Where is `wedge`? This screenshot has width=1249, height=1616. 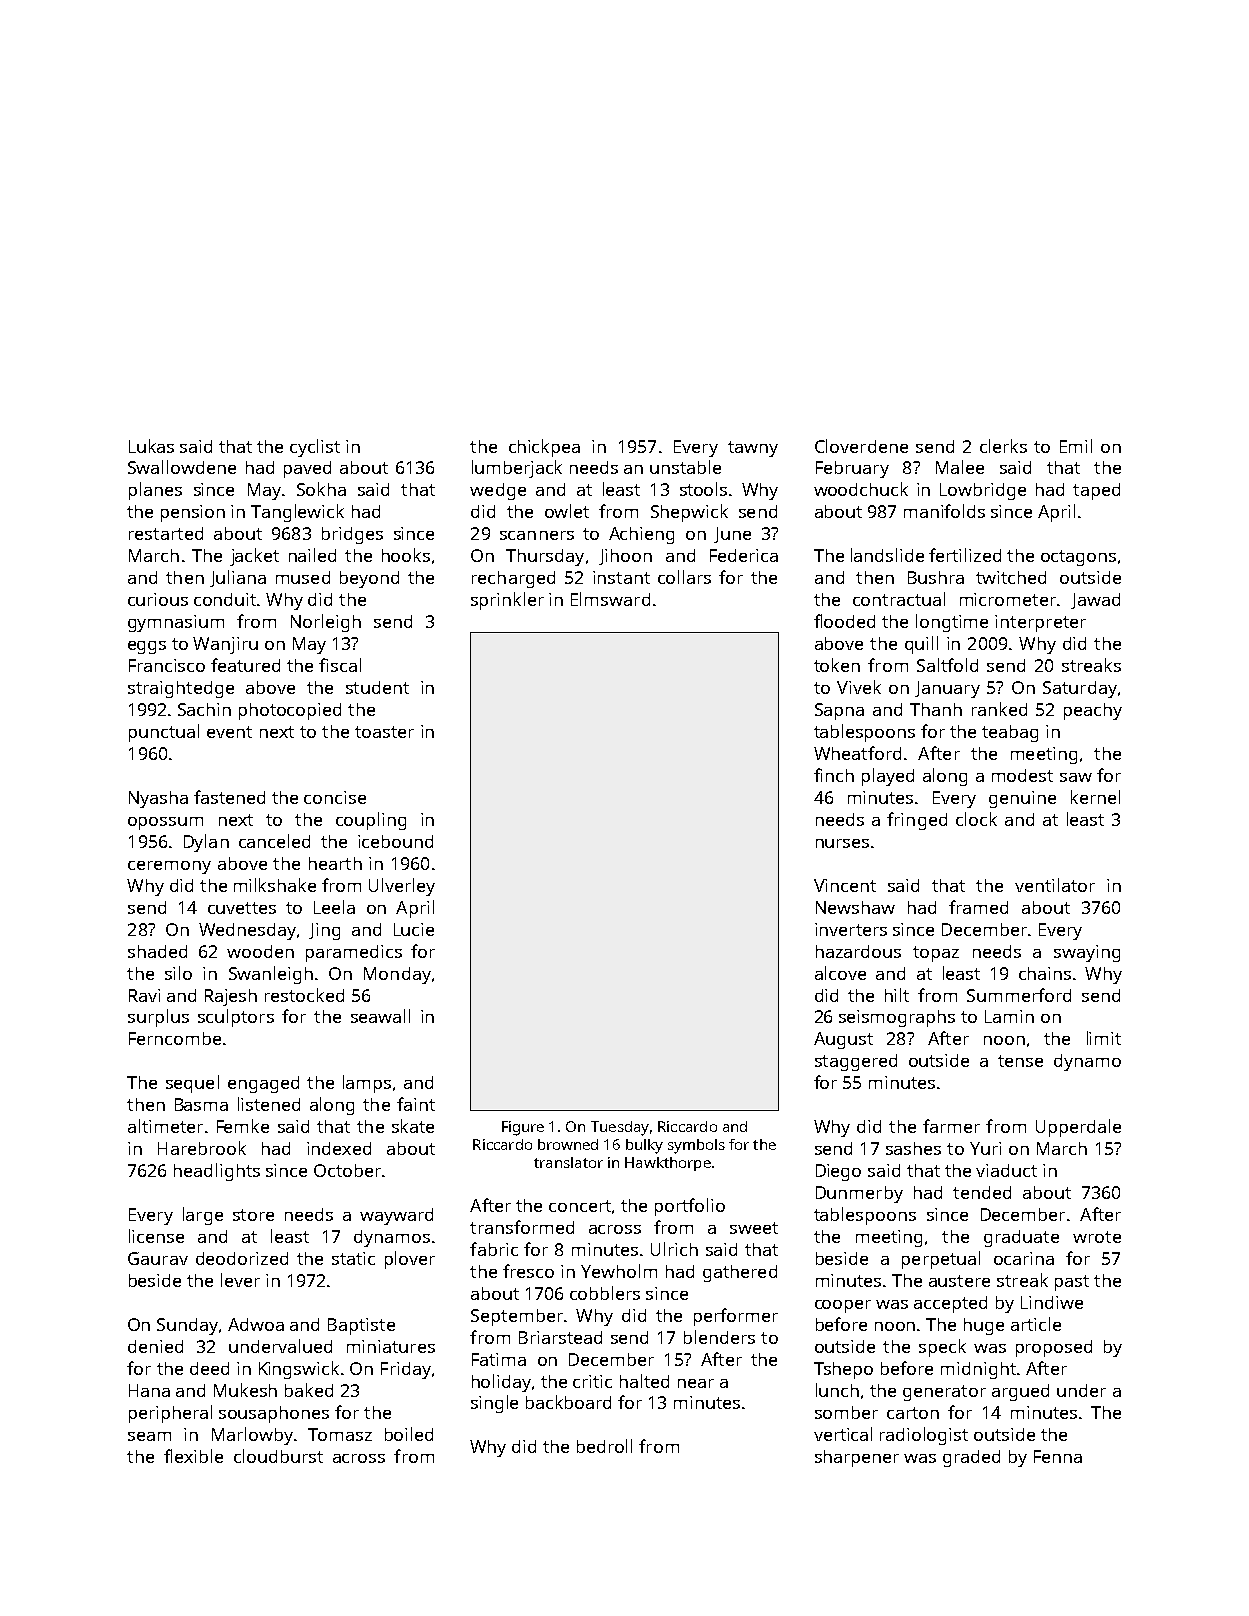
wedge is located at coordinates (498, 491).
